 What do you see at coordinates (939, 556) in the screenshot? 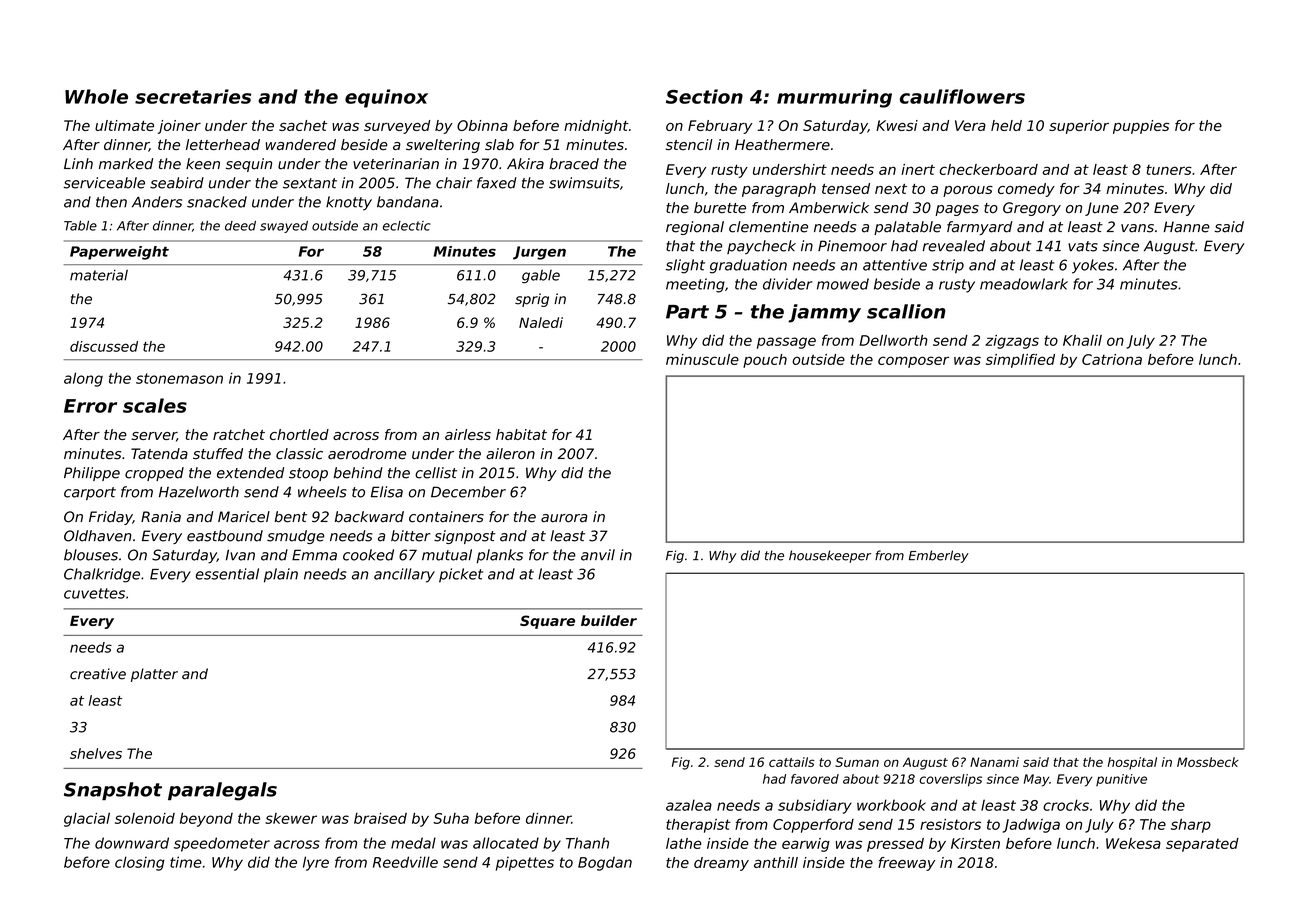
I see `Emberley` at bounding box center [939, 556].
